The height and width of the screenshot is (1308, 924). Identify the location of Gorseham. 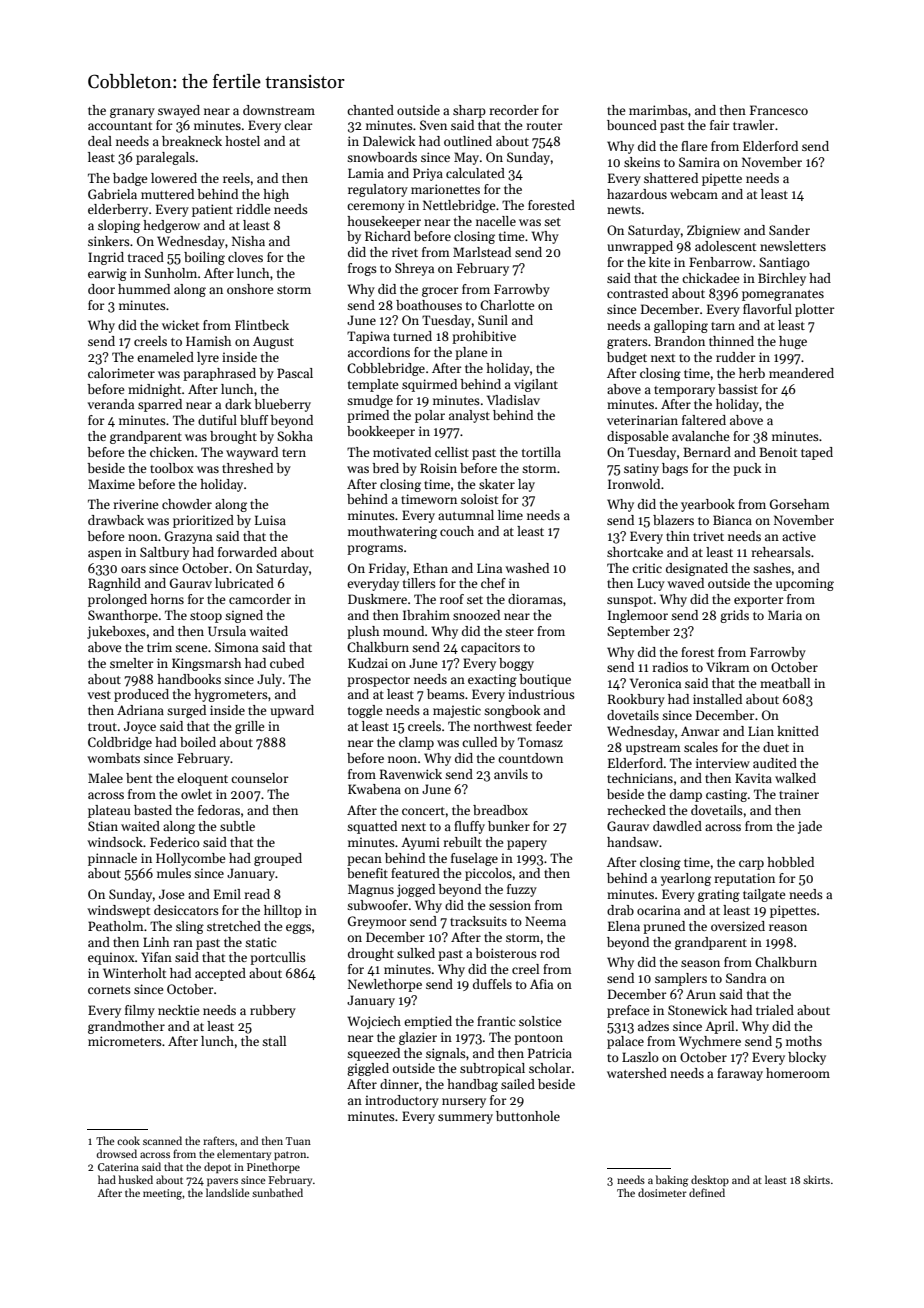
(800, 504).
